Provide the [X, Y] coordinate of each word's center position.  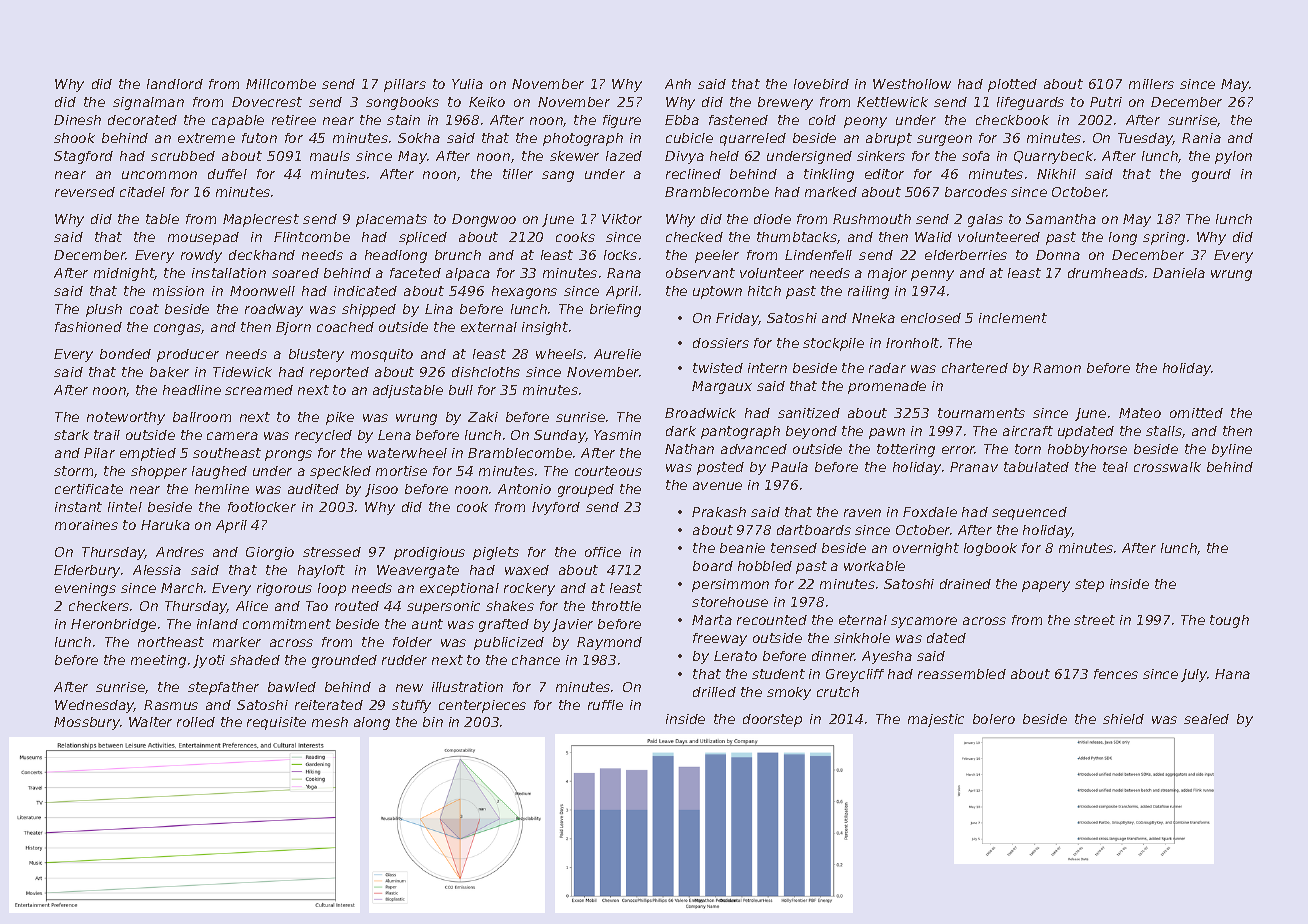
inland [217, 624]
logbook [990, 549]
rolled [196, 722]
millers [1151, 84]
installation [229, 273]
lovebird [821, 84]
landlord [175, 84]
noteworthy [126, 418]
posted [720, 468]
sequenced [1029, 513]
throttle [616, 606]
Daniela [1179, 273]
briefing [615, 310]
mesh [330, 722]
